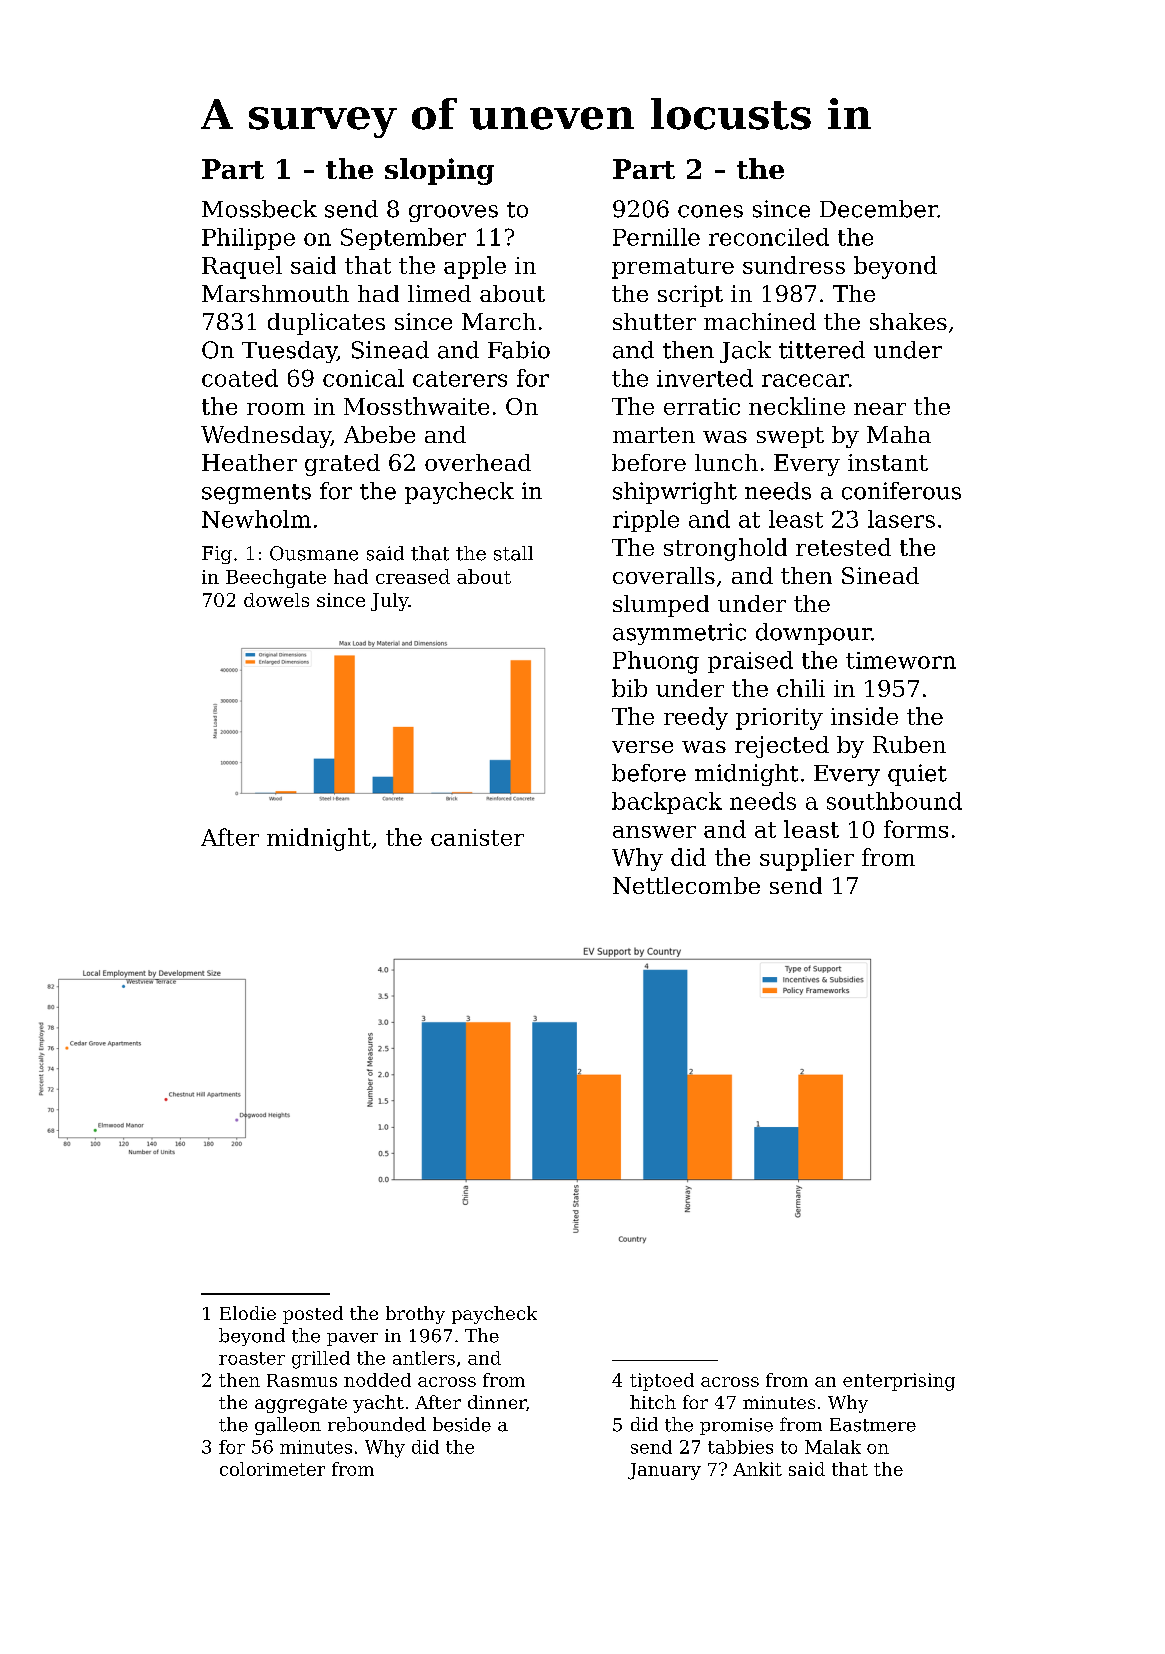 The image size is (1165, 1654). What do you see at coordinates (686, 885) in the image?
I see `Nettlecombe` at bounding box center [686, 885].
